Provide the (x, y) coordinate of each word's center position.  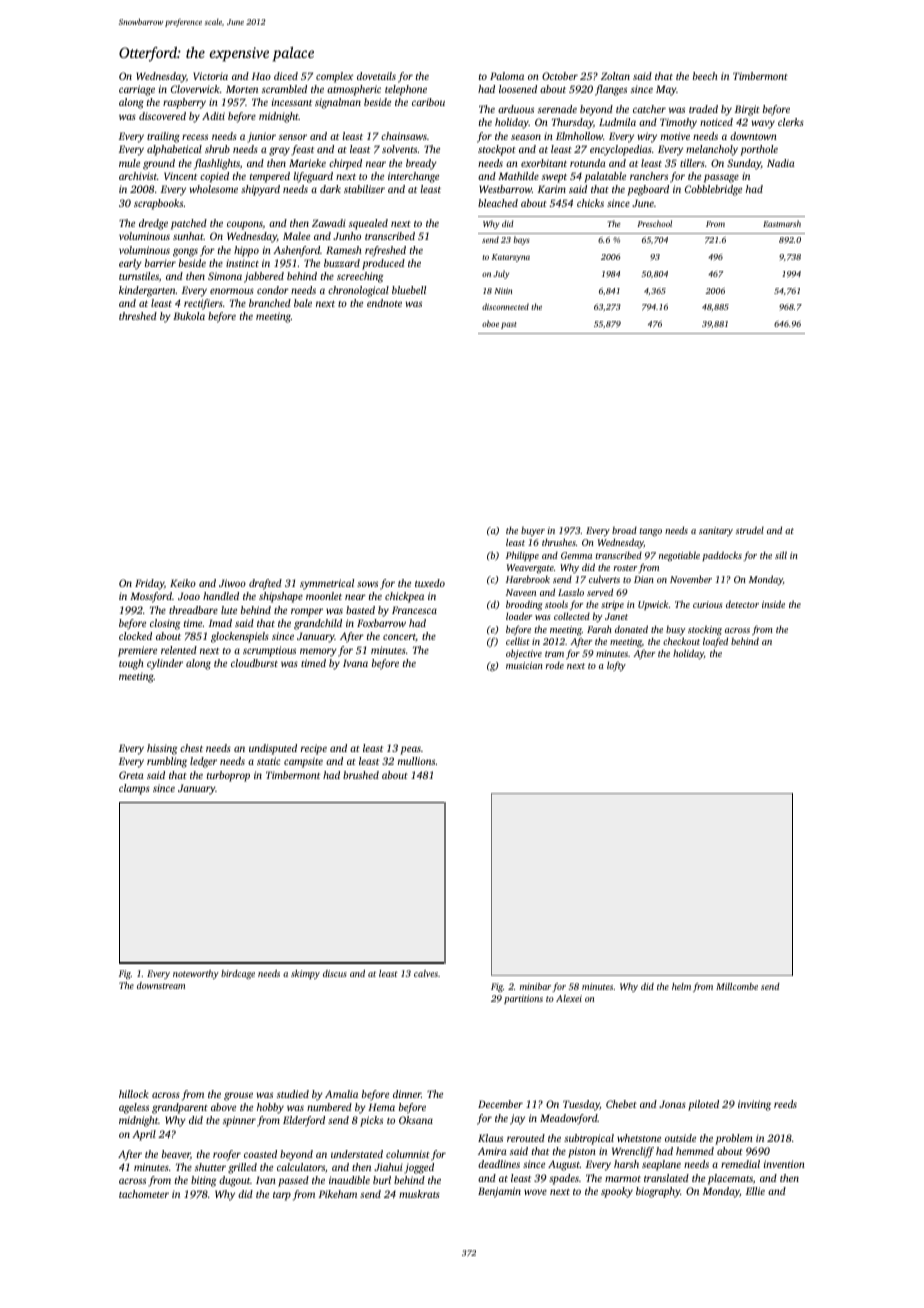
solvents (399, 149)
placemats (730, 1179)
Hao (261, 76)
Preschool (654, 223)
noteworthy (196, 974)
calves (426, 973)
